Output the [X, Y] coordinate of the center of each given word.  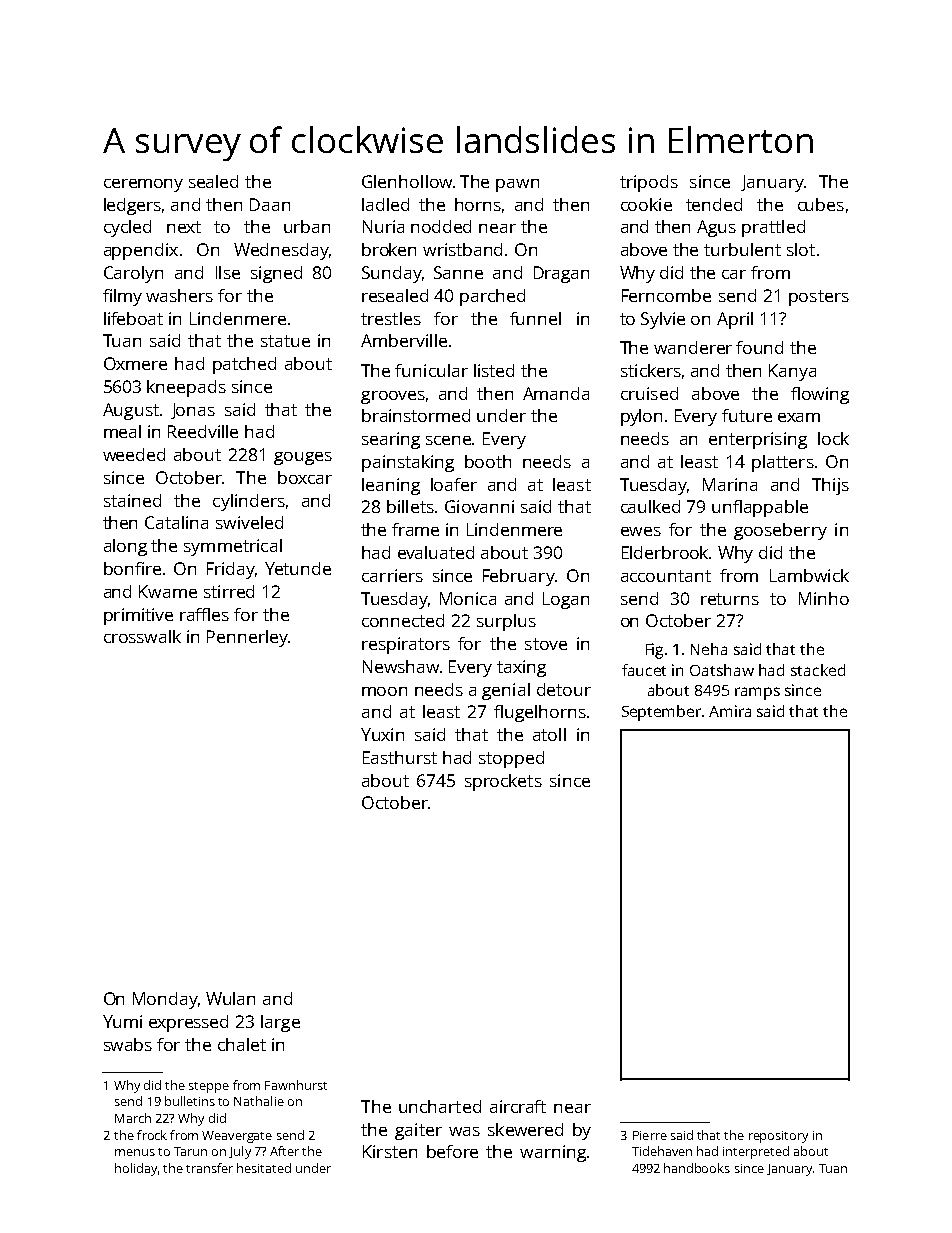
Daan [270, 204]
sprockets [503, 782]
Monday [165, 1000]
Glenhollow [407, 181]
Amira [730, 711]
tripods [649, 183]
